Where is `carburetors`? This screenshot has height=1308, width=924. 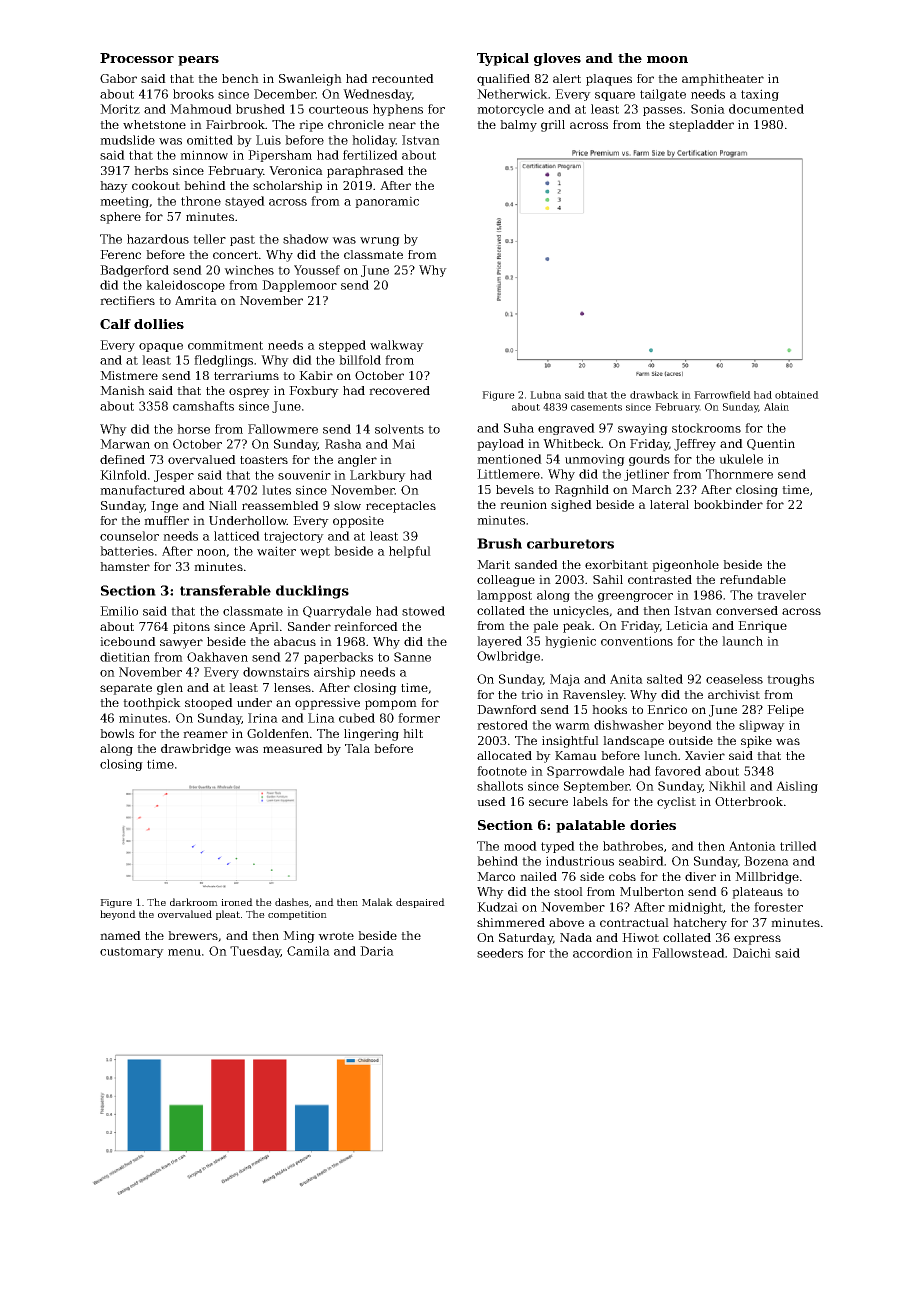 carburetors is located at coordinates (570, 543).
